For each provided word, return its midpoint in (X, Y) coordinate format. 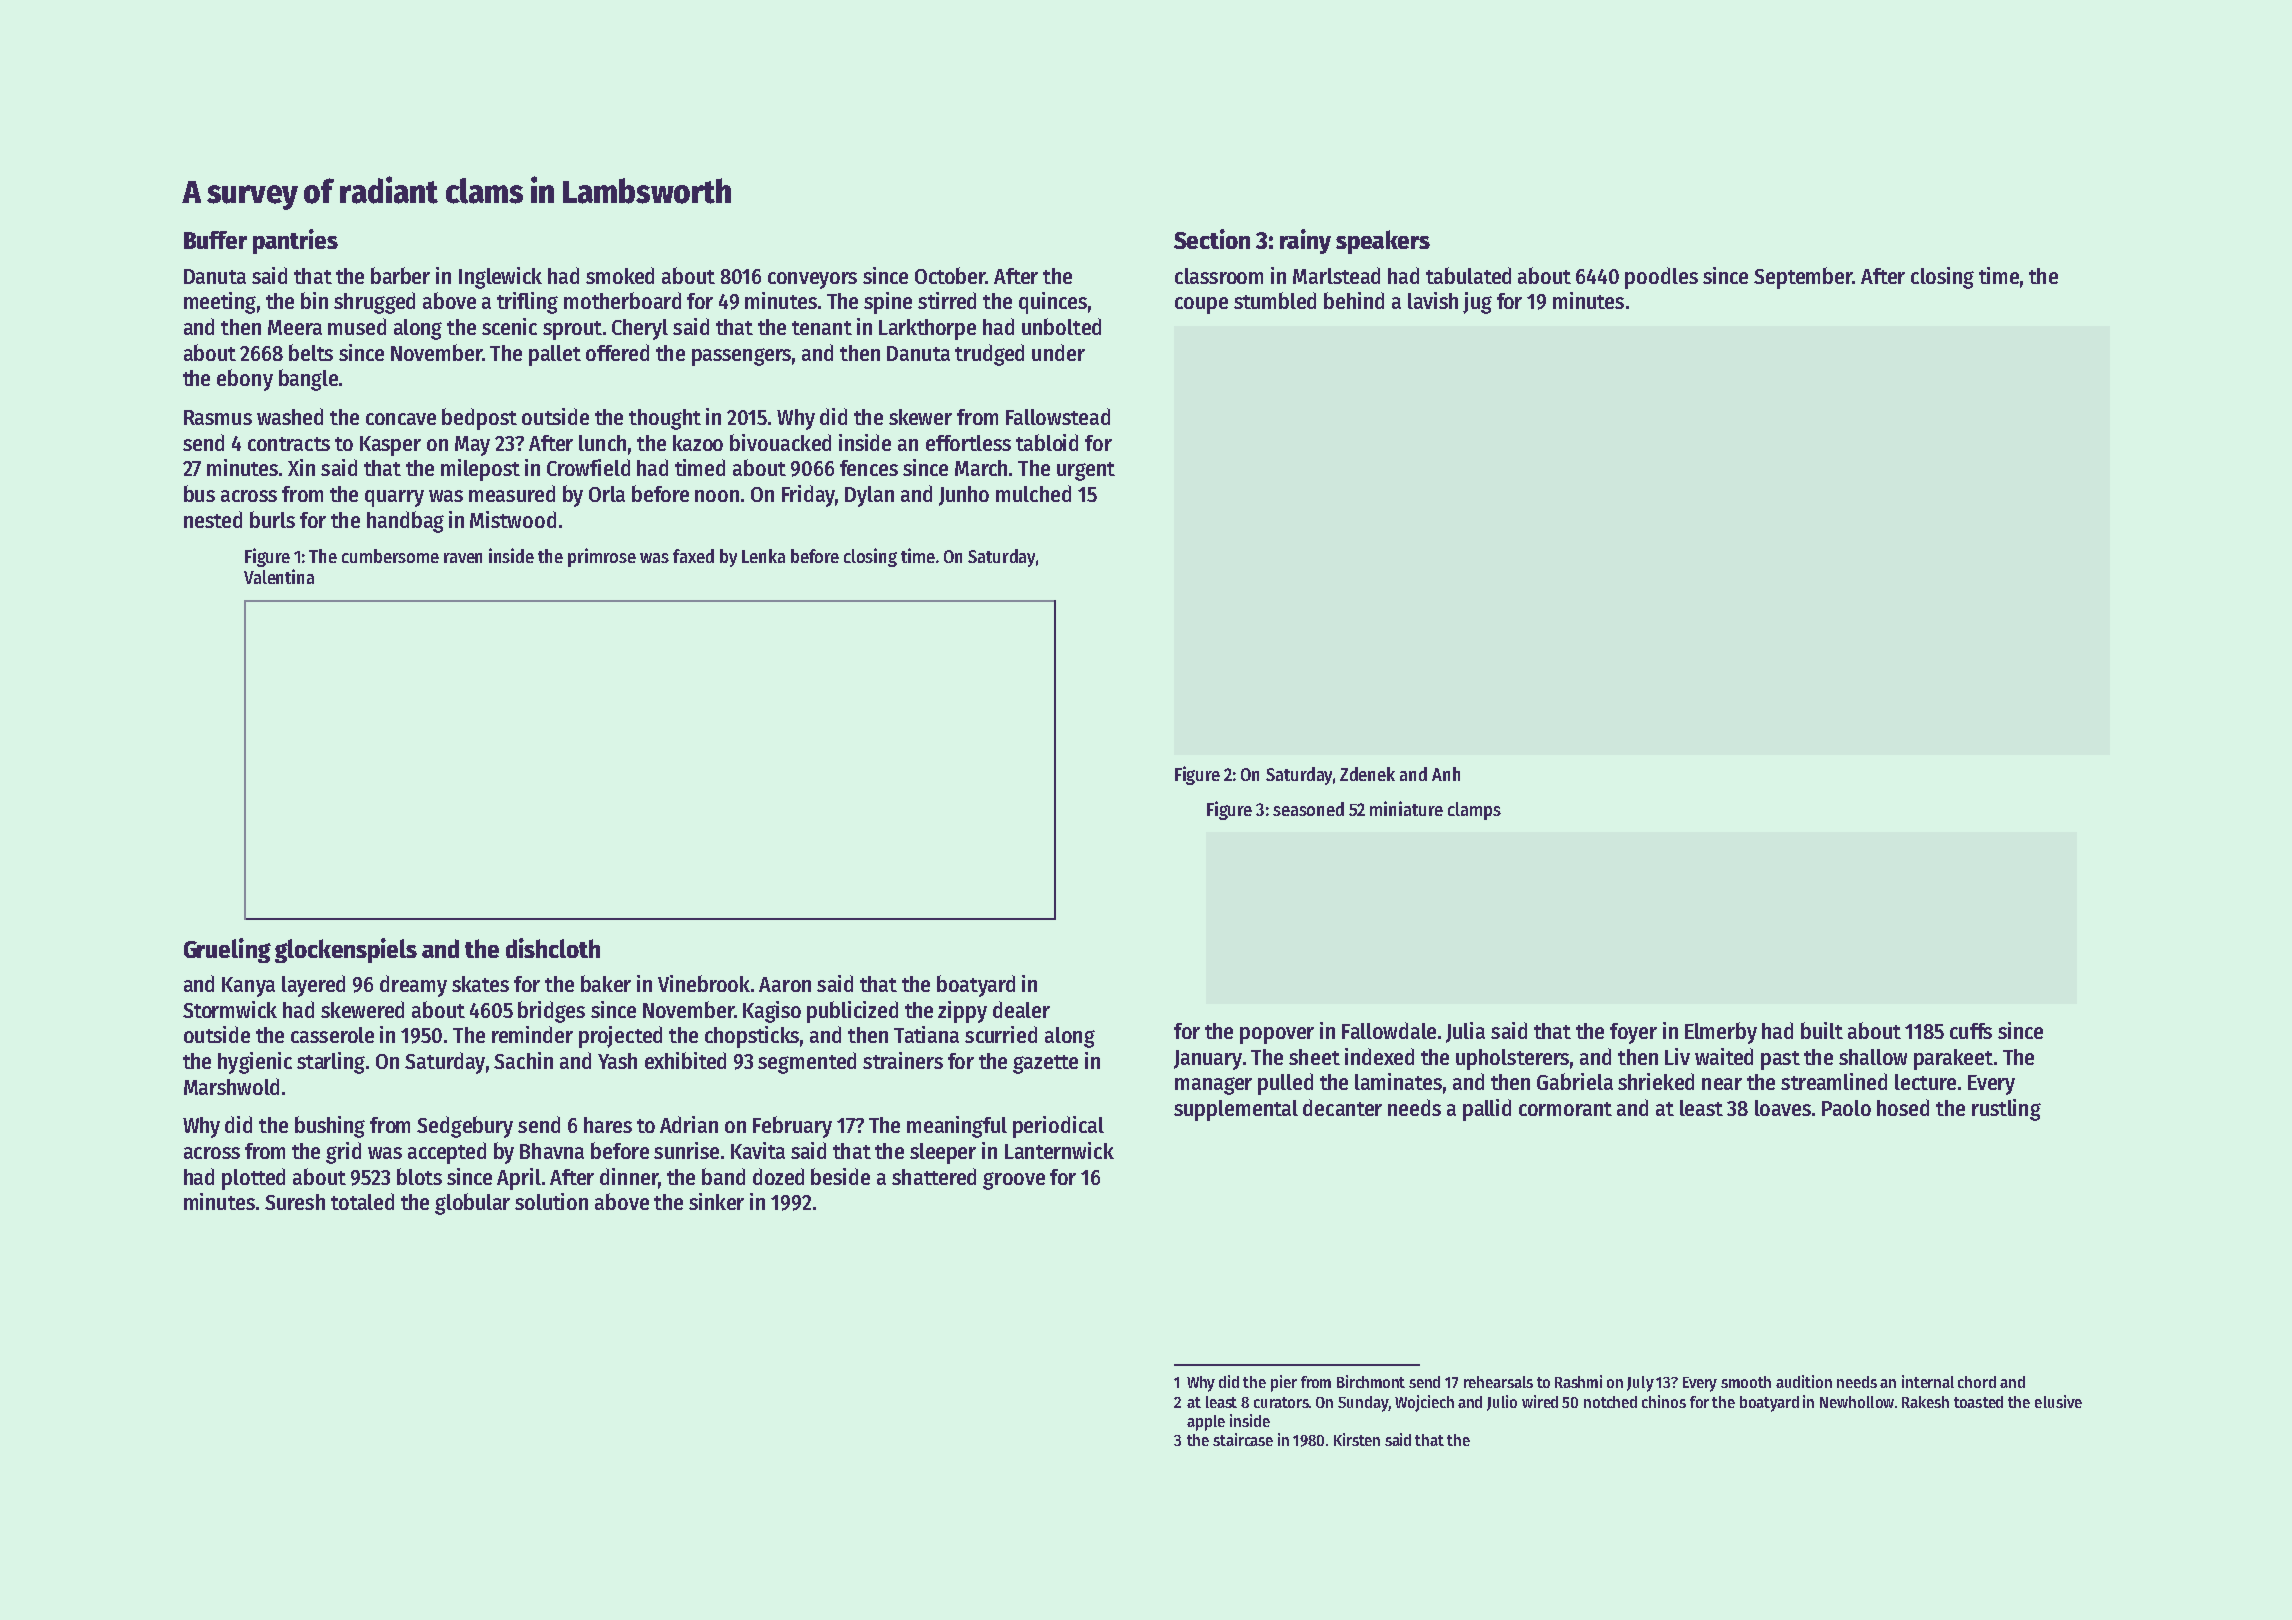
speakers (1383, 242)
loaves (1783, 1108)
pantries (295, 241)
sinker (716, 1201)
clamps (1474, 811)
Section (1212, 239)
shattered (934, 1176)
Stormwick (230, 1009)
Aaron (785, 984)
